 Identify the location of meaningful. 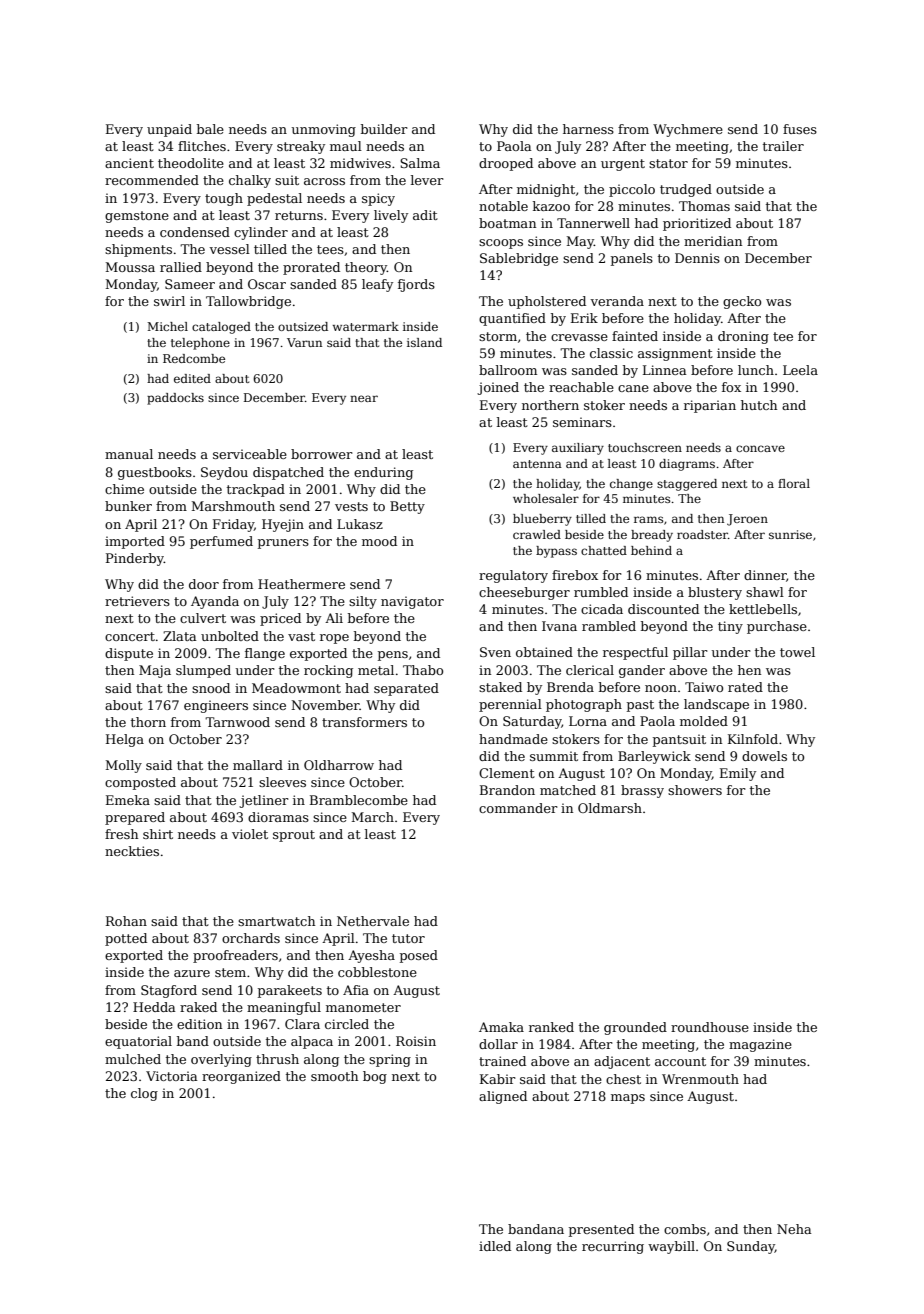
(284, 1008).
